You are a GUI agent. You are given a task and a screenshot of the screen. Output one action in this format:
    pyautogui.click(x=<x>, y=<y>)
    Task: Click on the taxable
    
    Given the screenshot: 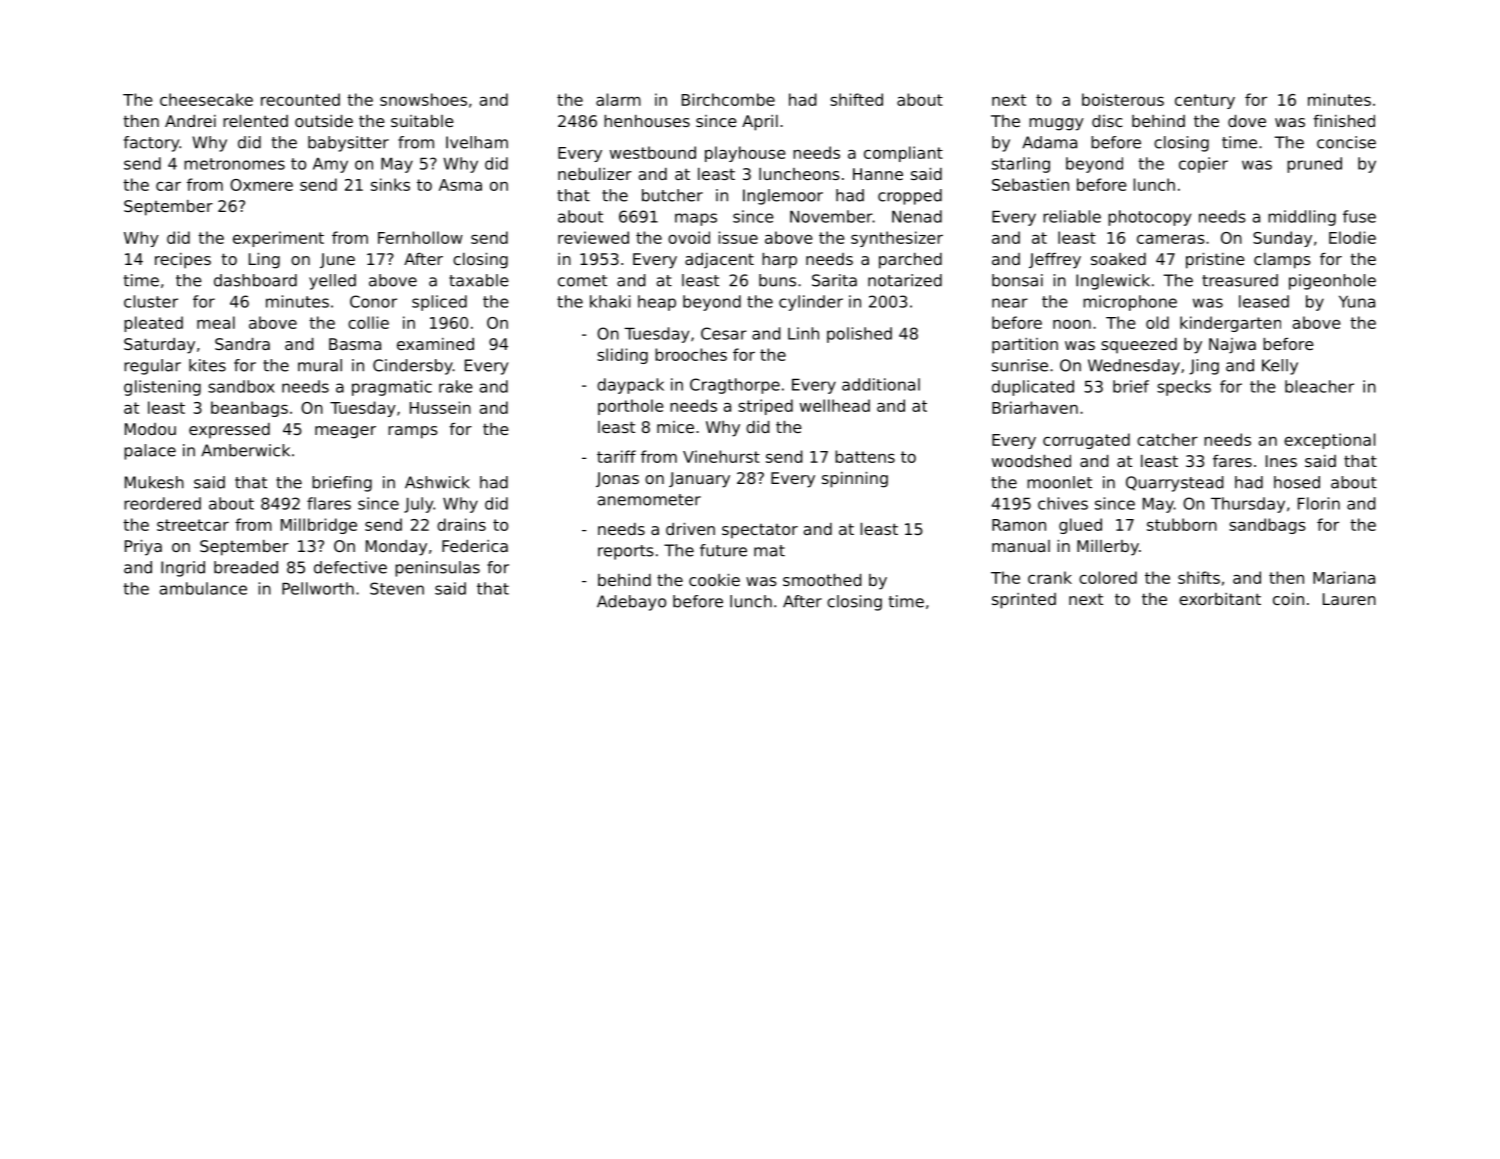 What is the action you would take?
    pyautogui.click(x=479, y=280)
